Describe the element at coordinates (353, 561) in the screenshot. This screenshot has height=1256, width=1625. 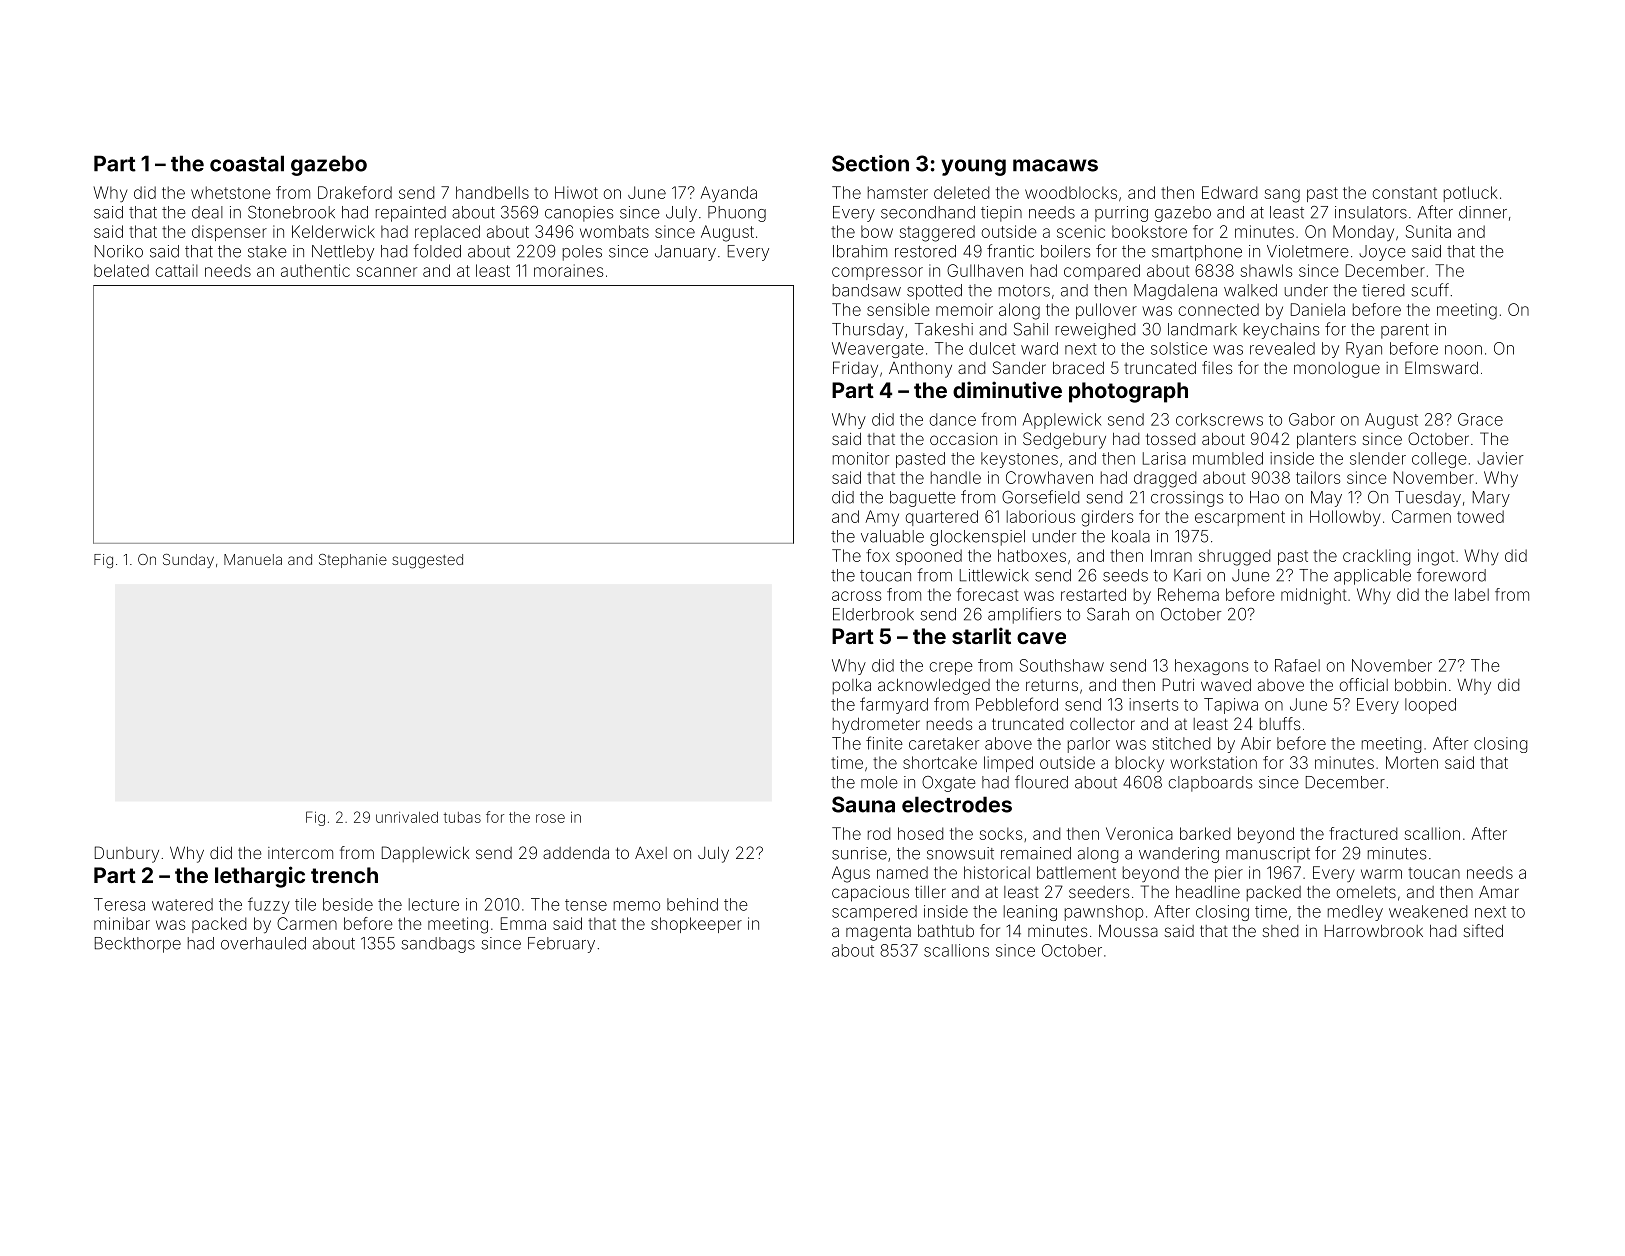
I see `Stephanie` at that location.
